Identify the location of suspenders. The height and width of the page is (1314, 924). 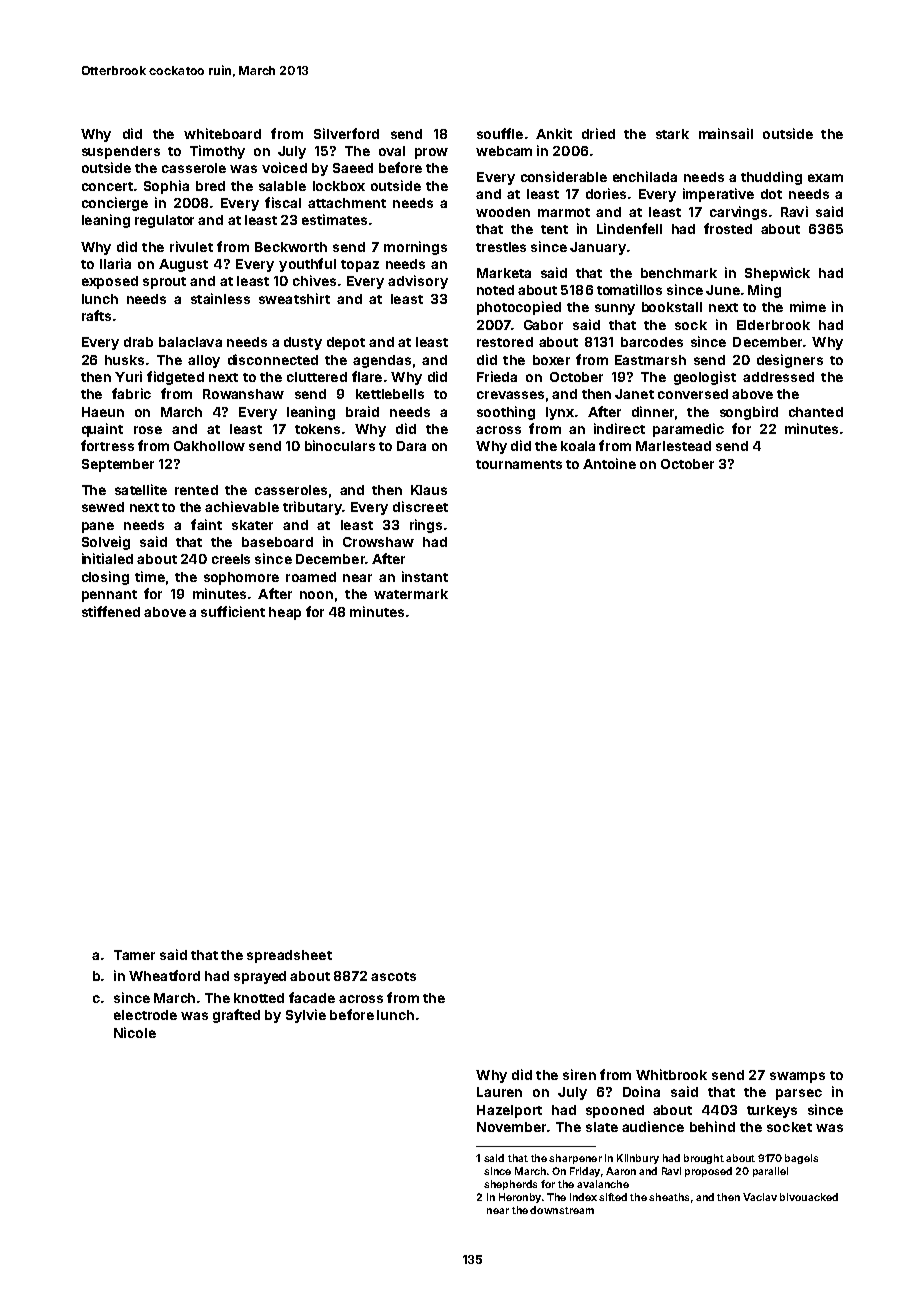
(121, 152).
